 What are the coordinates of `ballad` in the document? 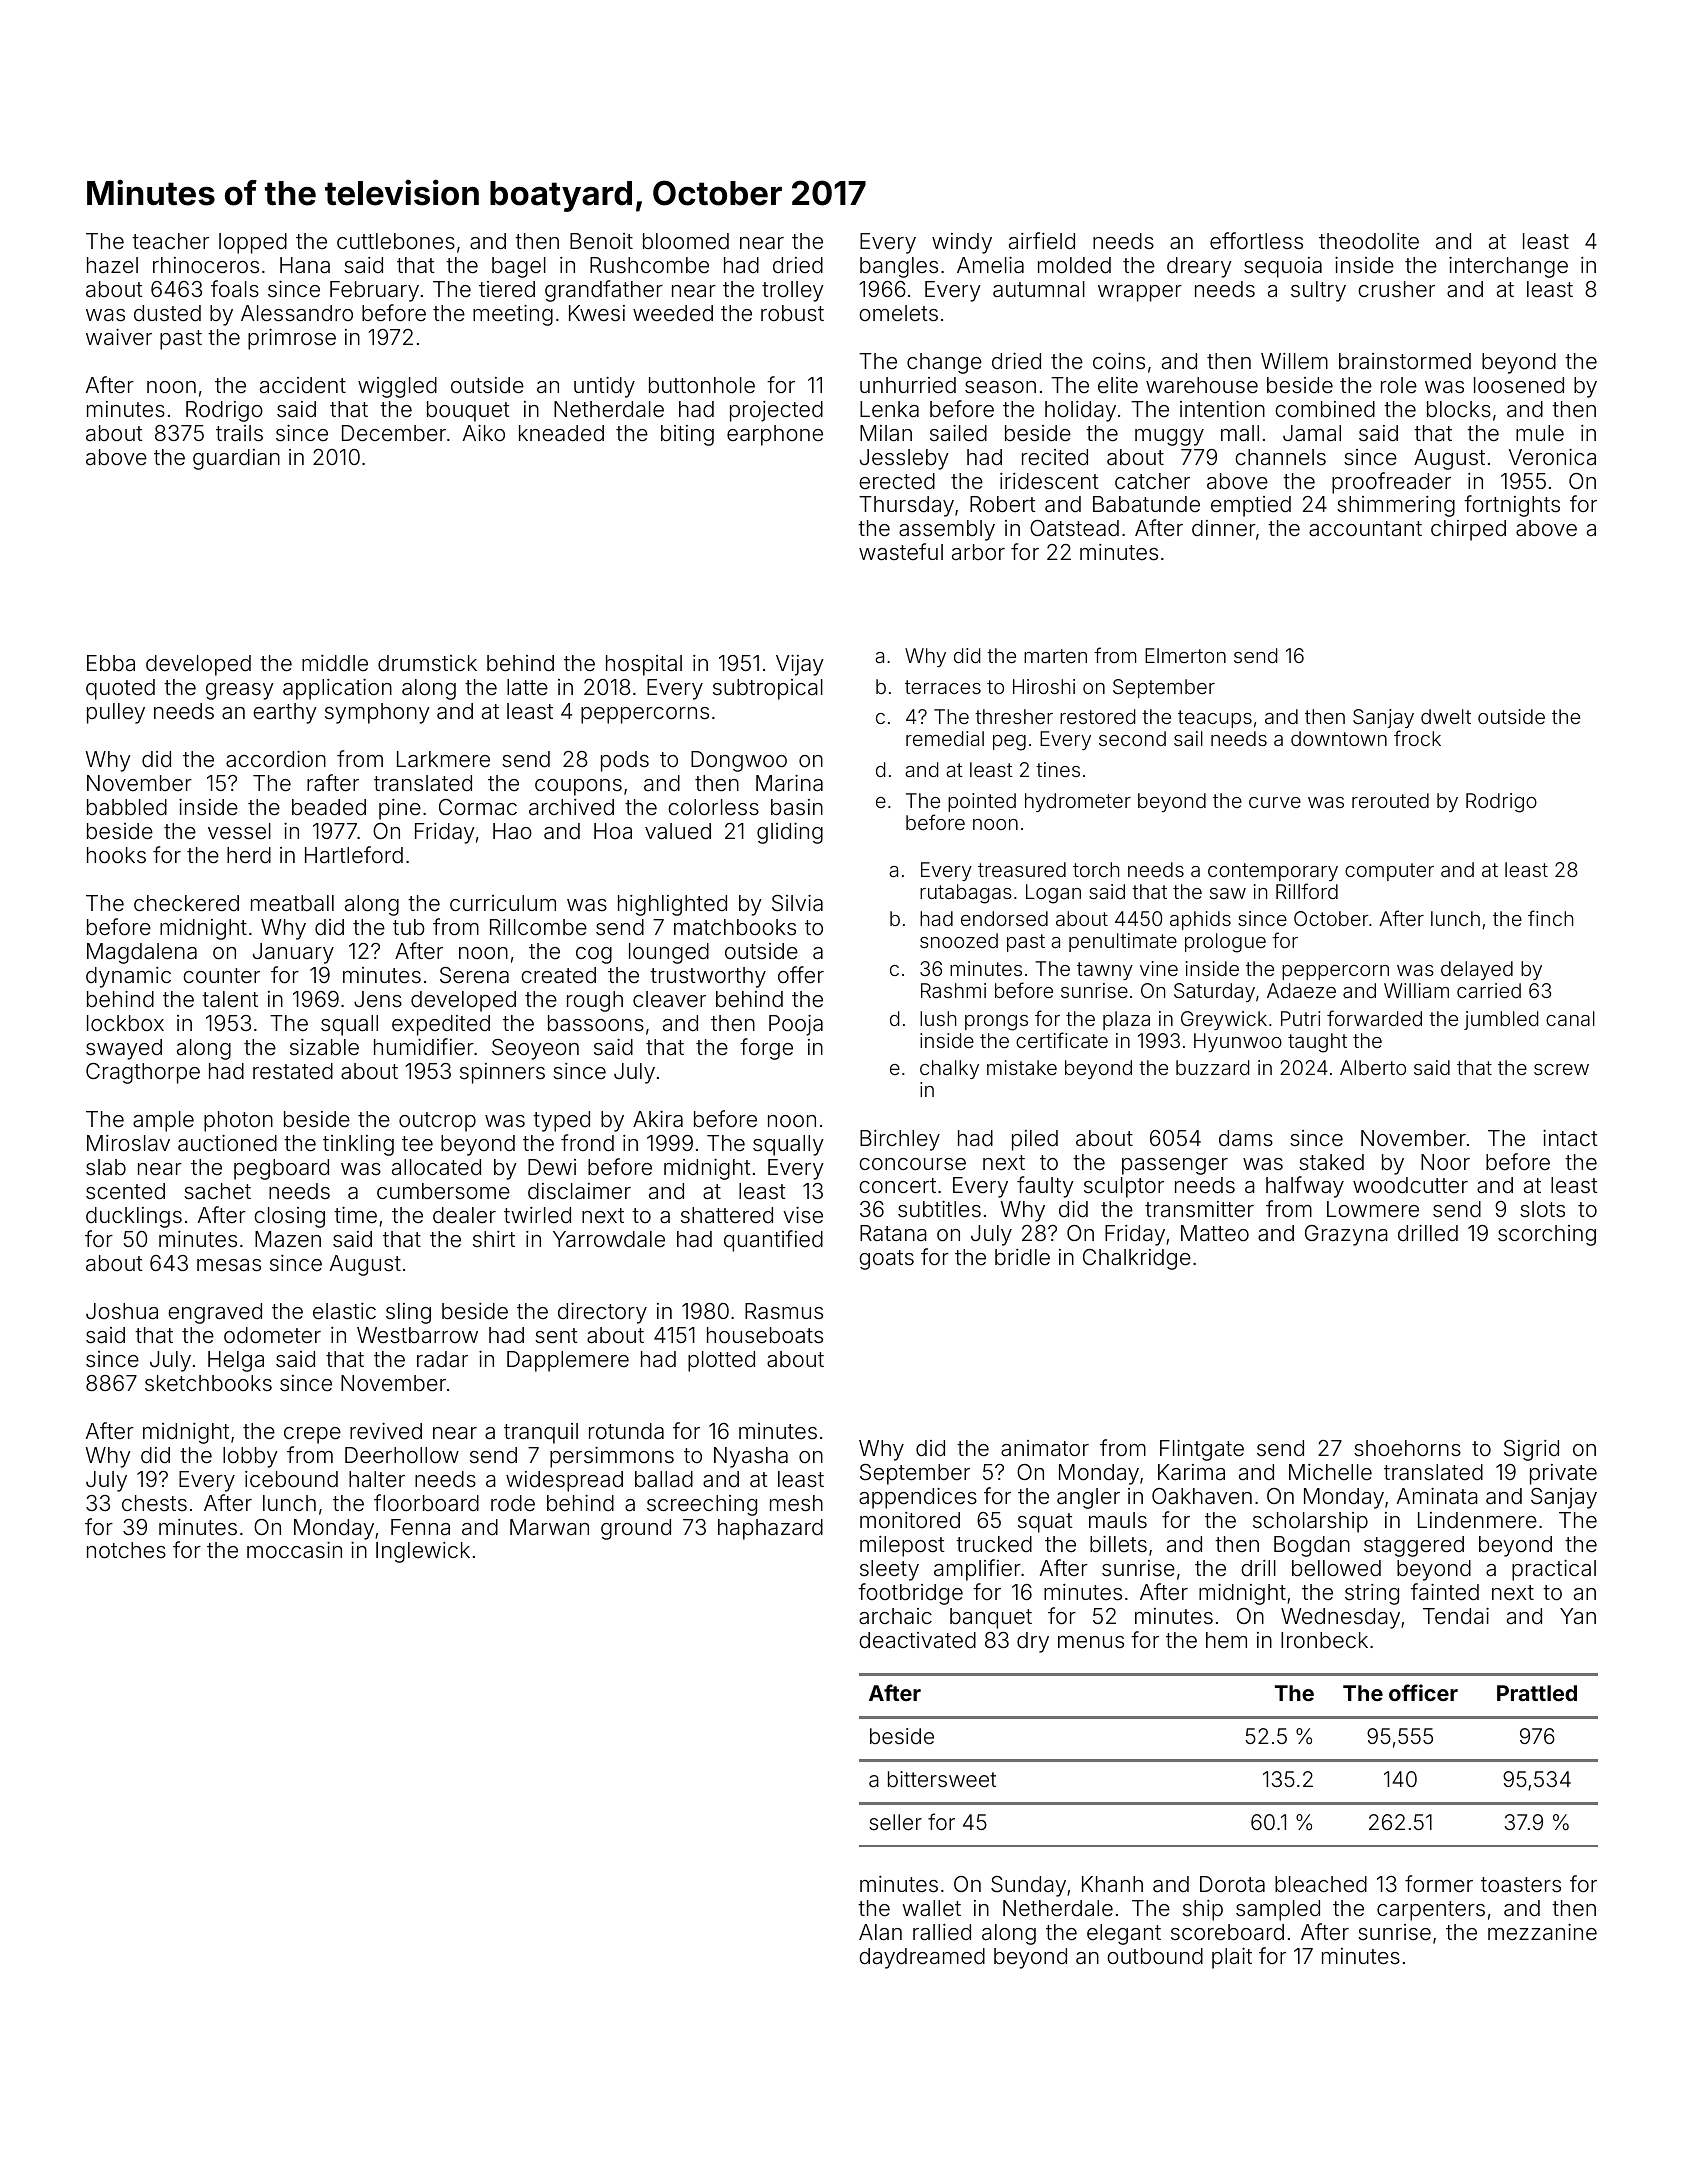 It's located at (664, 1479).
